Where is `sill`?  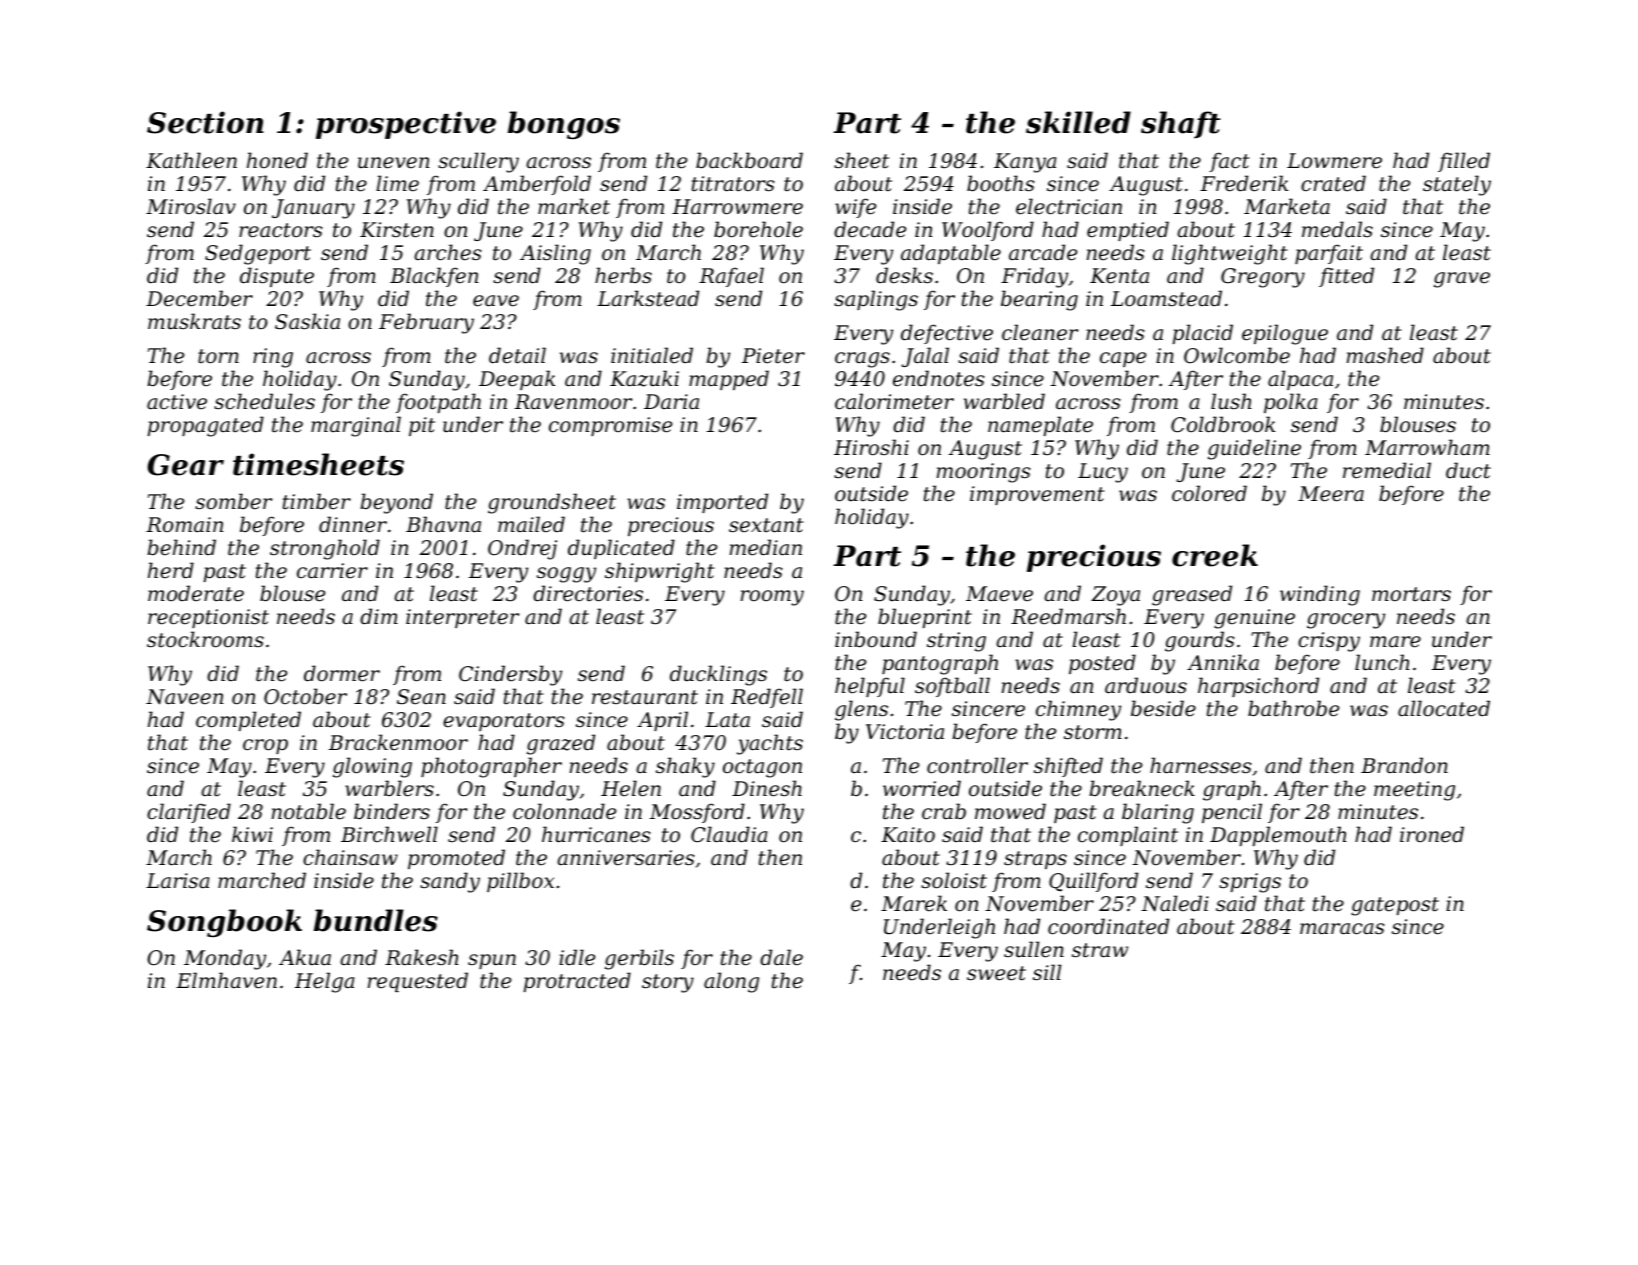 sill is located at coordinates (1047, 972).
